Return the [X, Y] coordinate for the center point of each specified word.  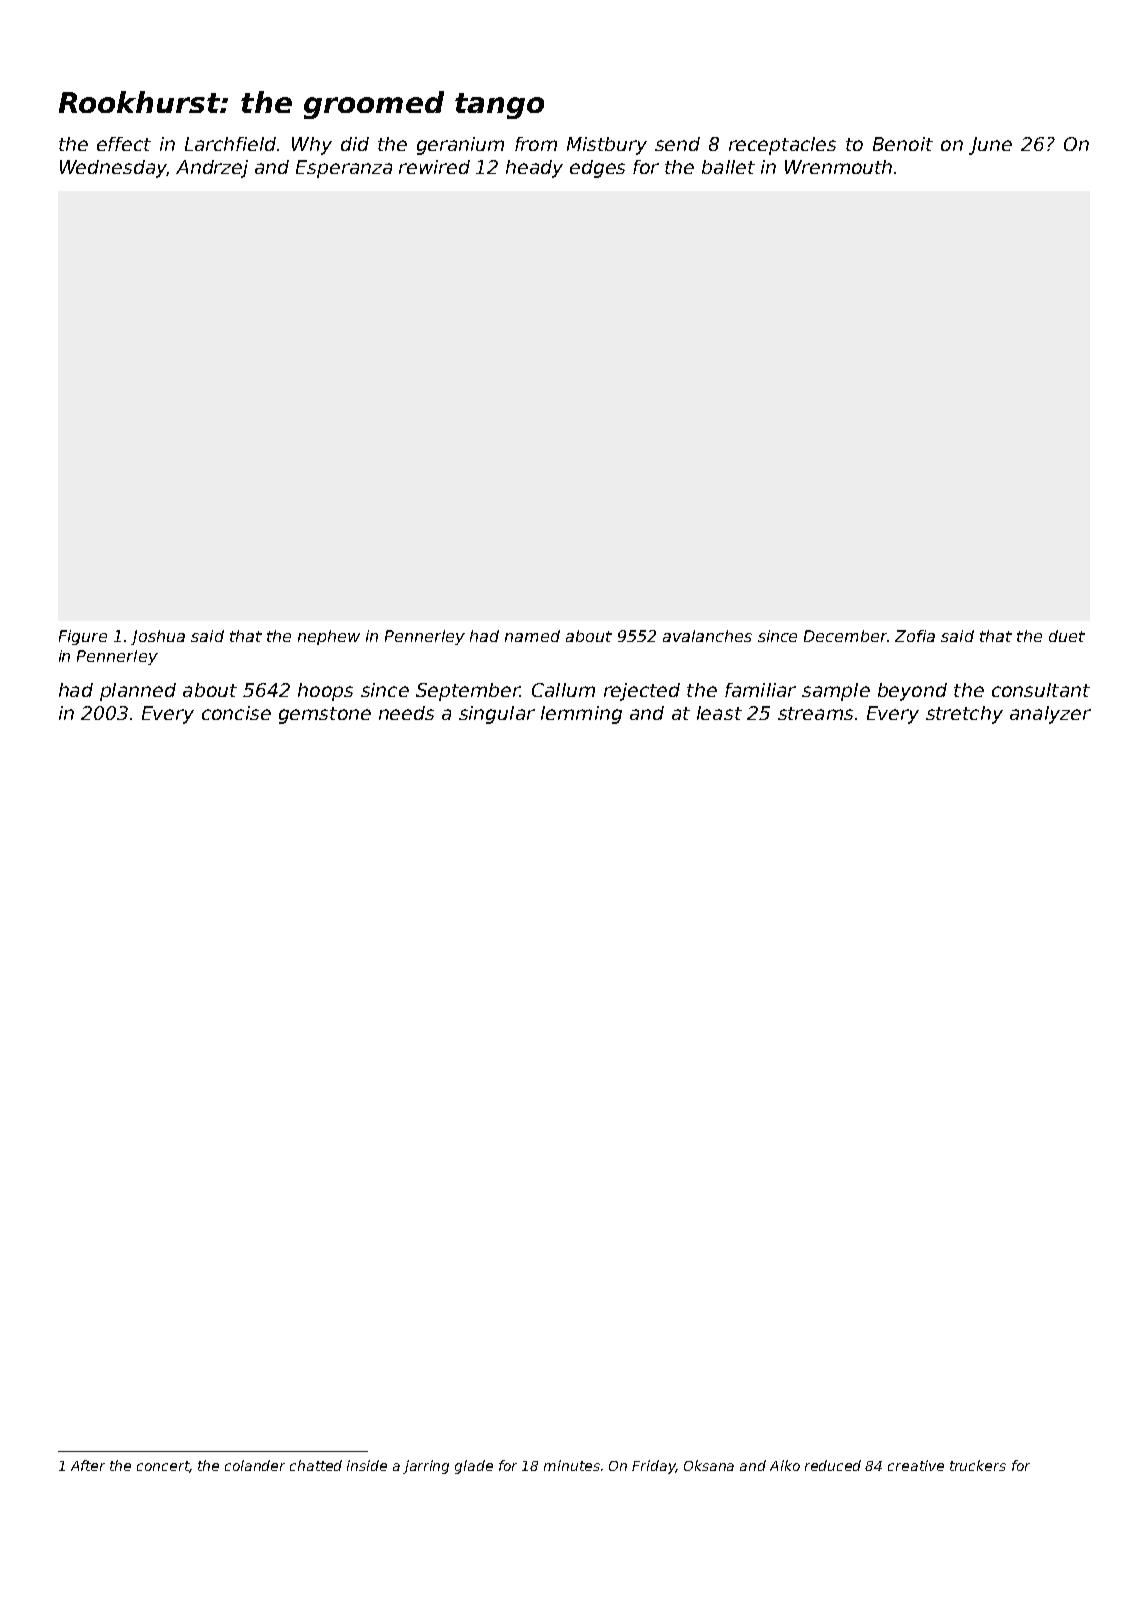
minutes [572, 1465]
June [990, 146]
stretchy [964, 715]
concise [236, 713]
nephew [329, 637]
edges [597, 169]
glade [474, 1467]
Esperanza [344, 169]
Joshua [158, 637]
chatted [316, 1465]
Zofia [915, 636]
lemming [581, 715]
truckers [978, 1465]
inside [367, 1465]
